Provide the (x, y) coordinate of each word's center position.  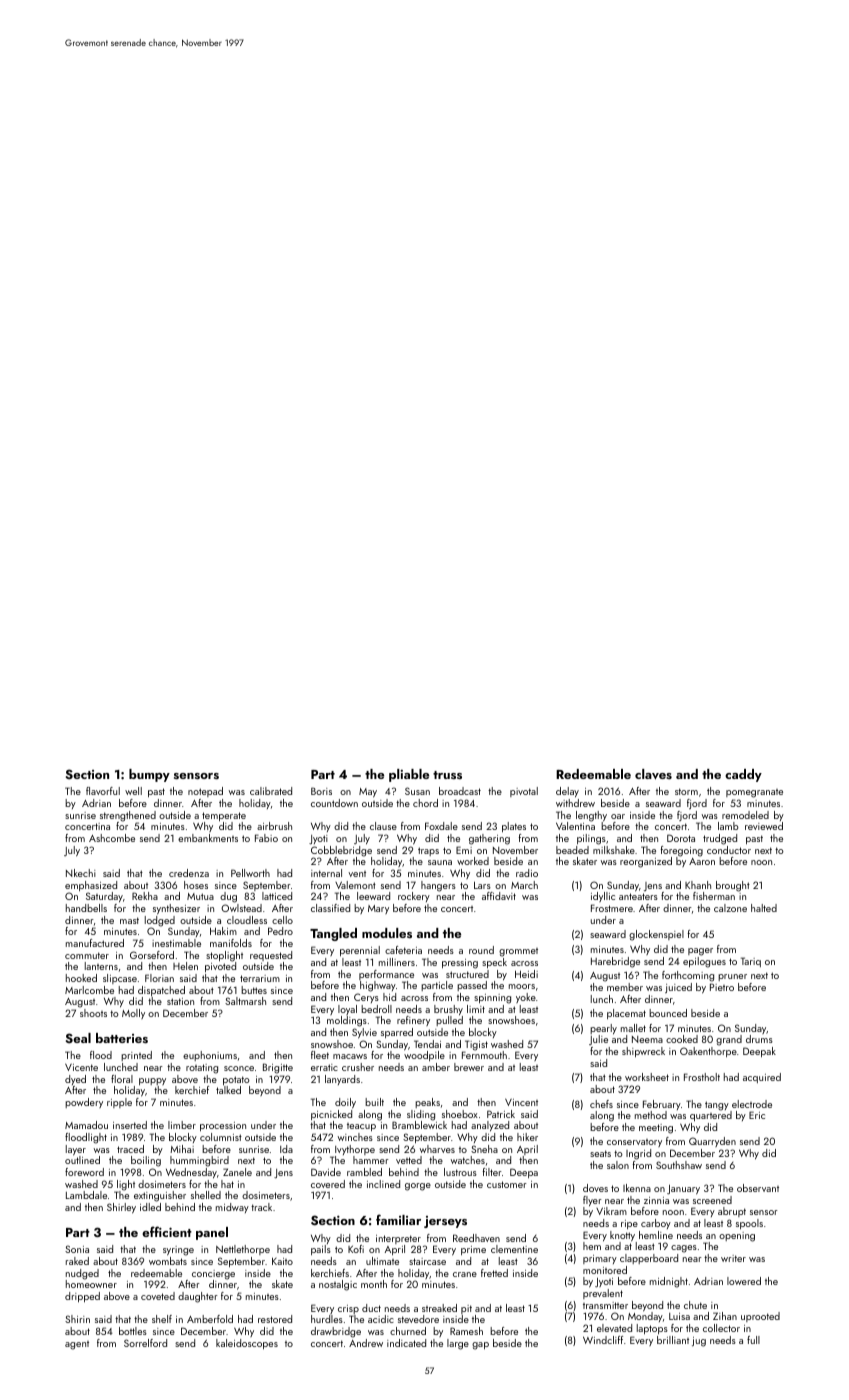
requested (271, 956)
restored (275, 1319)
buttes (254, 990)
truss (447, 775)
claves (653, 774)
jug (699, 1342)
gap (480, 1346)
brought (733, 886)
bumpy (149, 775)
